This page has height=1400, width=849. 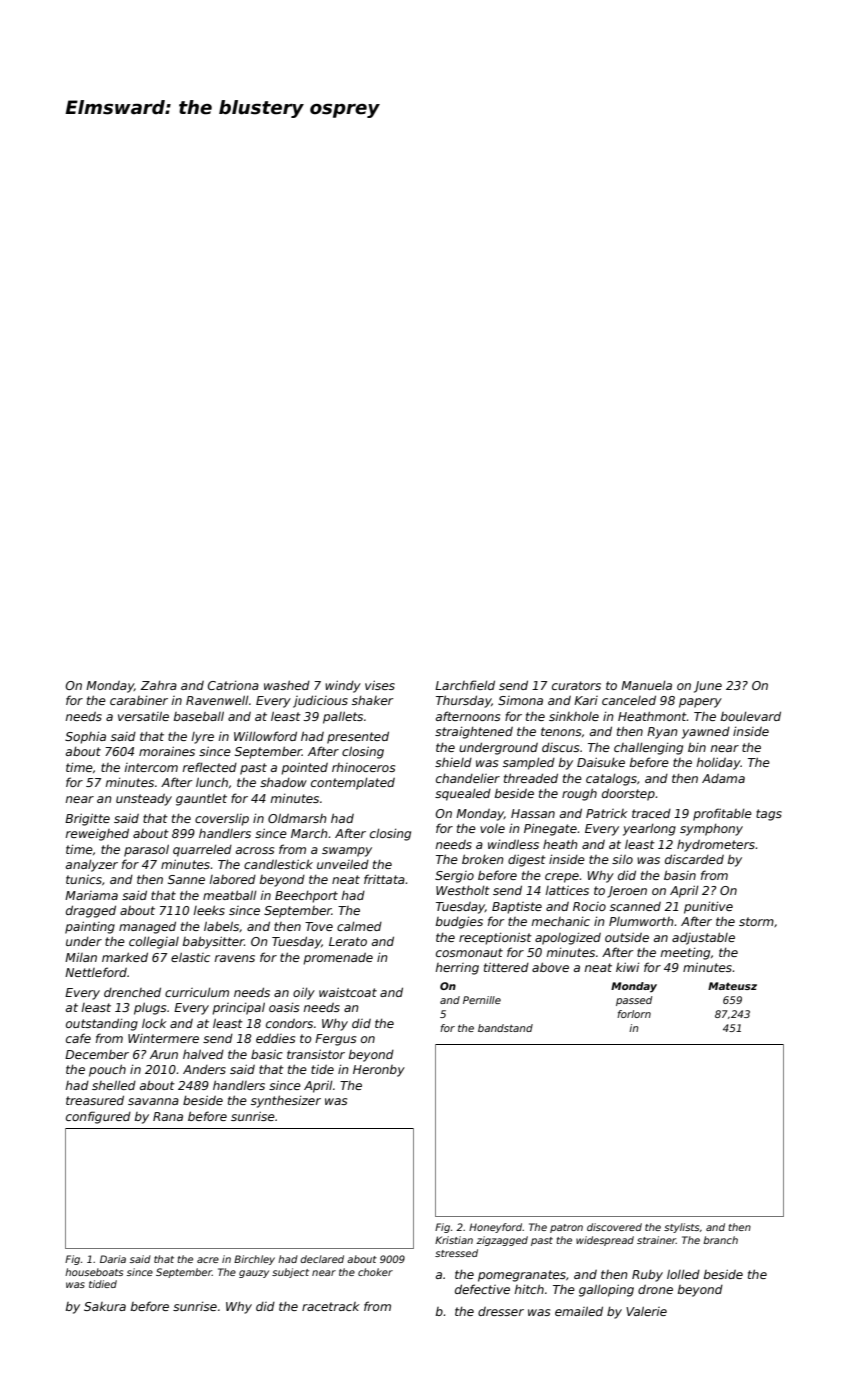 What do you see at coordinates (254, 1260) in the page?
I see `Birchley` at bounding box center [254, 1260].
